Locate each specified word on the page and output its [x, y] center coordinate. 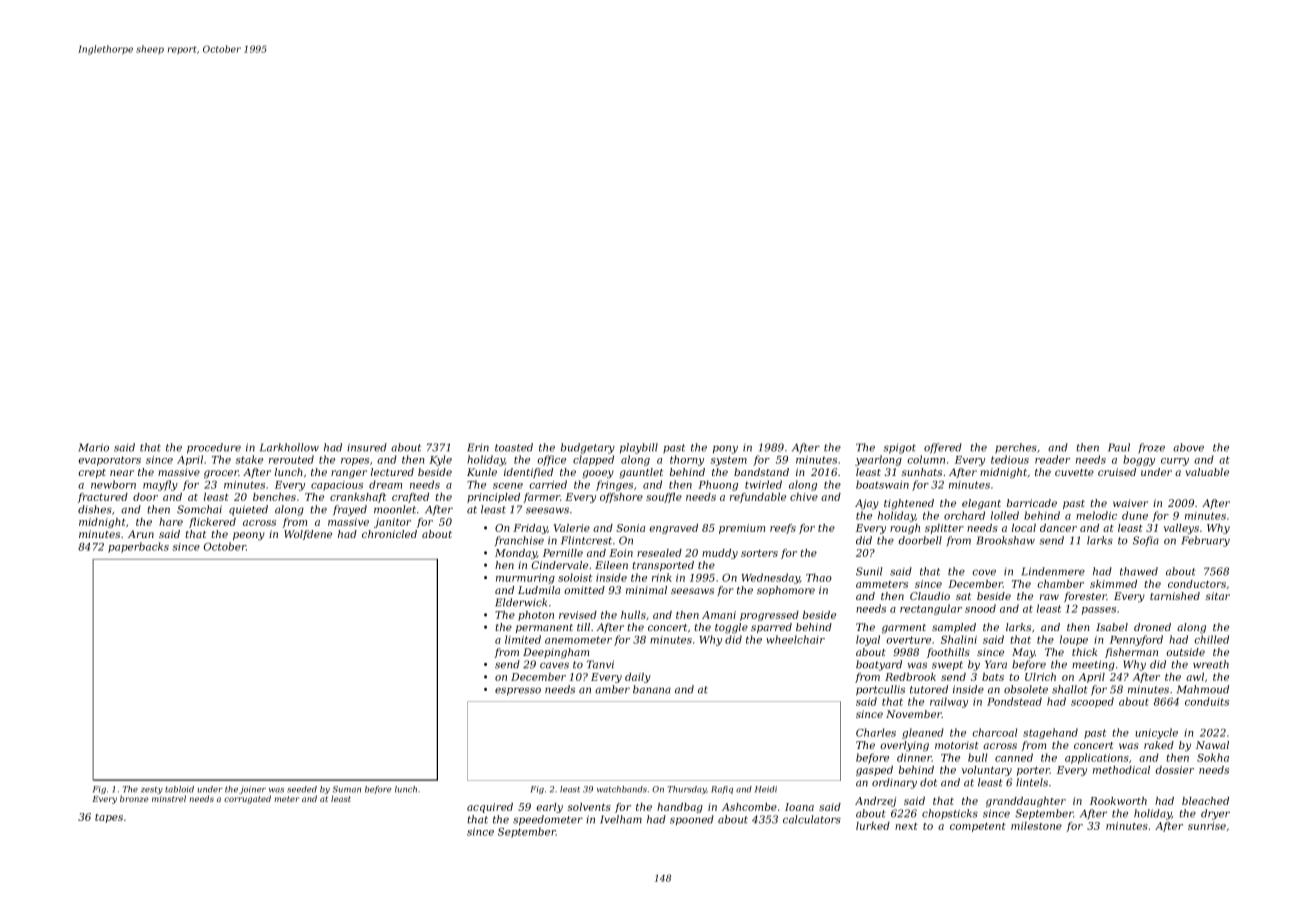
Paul [1119, 447]
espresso [518, 691]
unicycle [1156, 733]
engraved [673, 529]
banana [652, 689]
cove [984, 572]
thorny [687, 460]
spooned [692, 820]
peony [249, 536]
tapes [109, 818]
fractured [103, 498]
